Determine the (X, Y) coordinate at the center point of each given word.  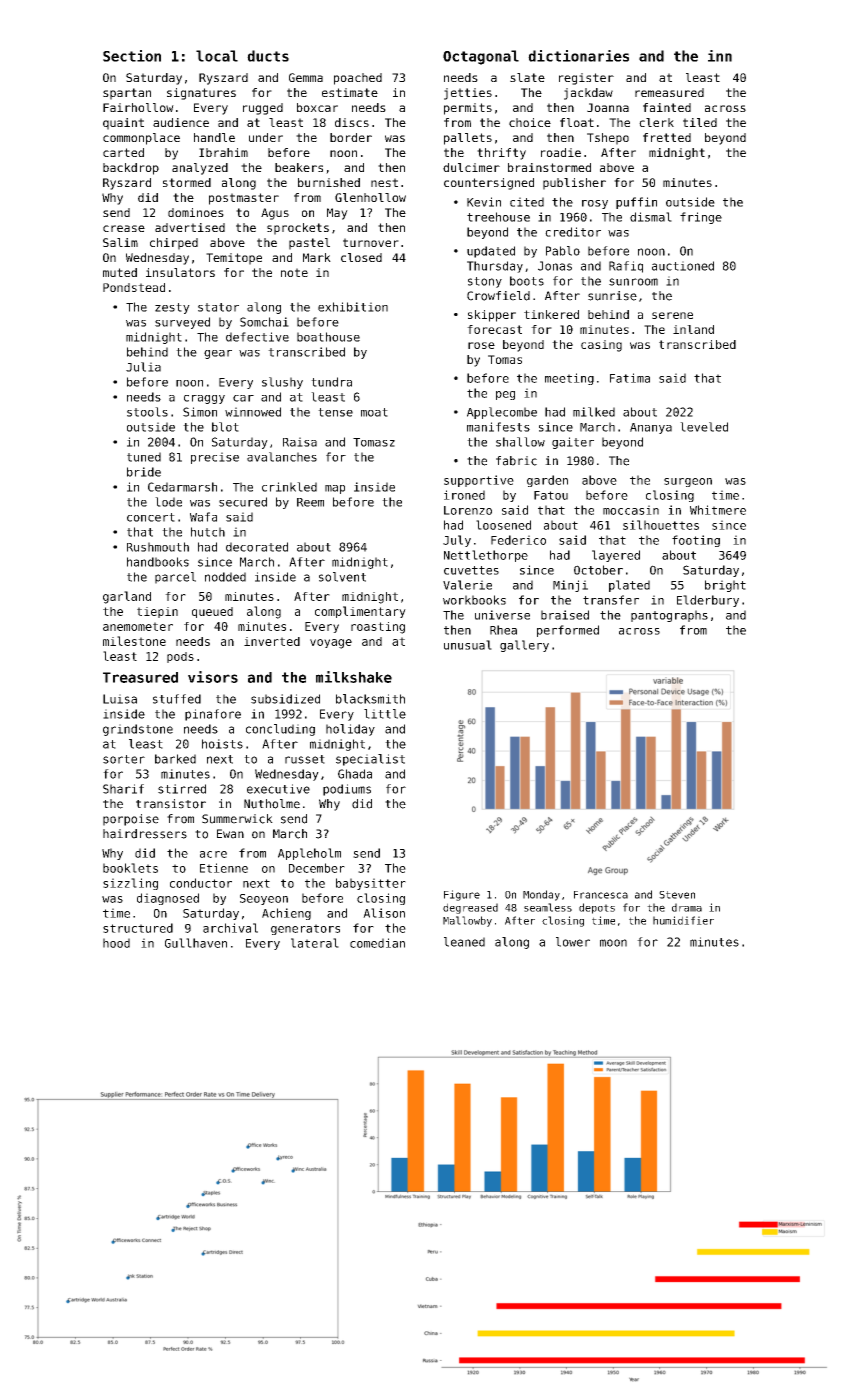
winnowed (253, 412)
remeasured (669, 92)
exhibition (353, 307)
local (217, 56)
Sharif (123, 789)
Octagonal (481, 57)
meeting (569, 379)
